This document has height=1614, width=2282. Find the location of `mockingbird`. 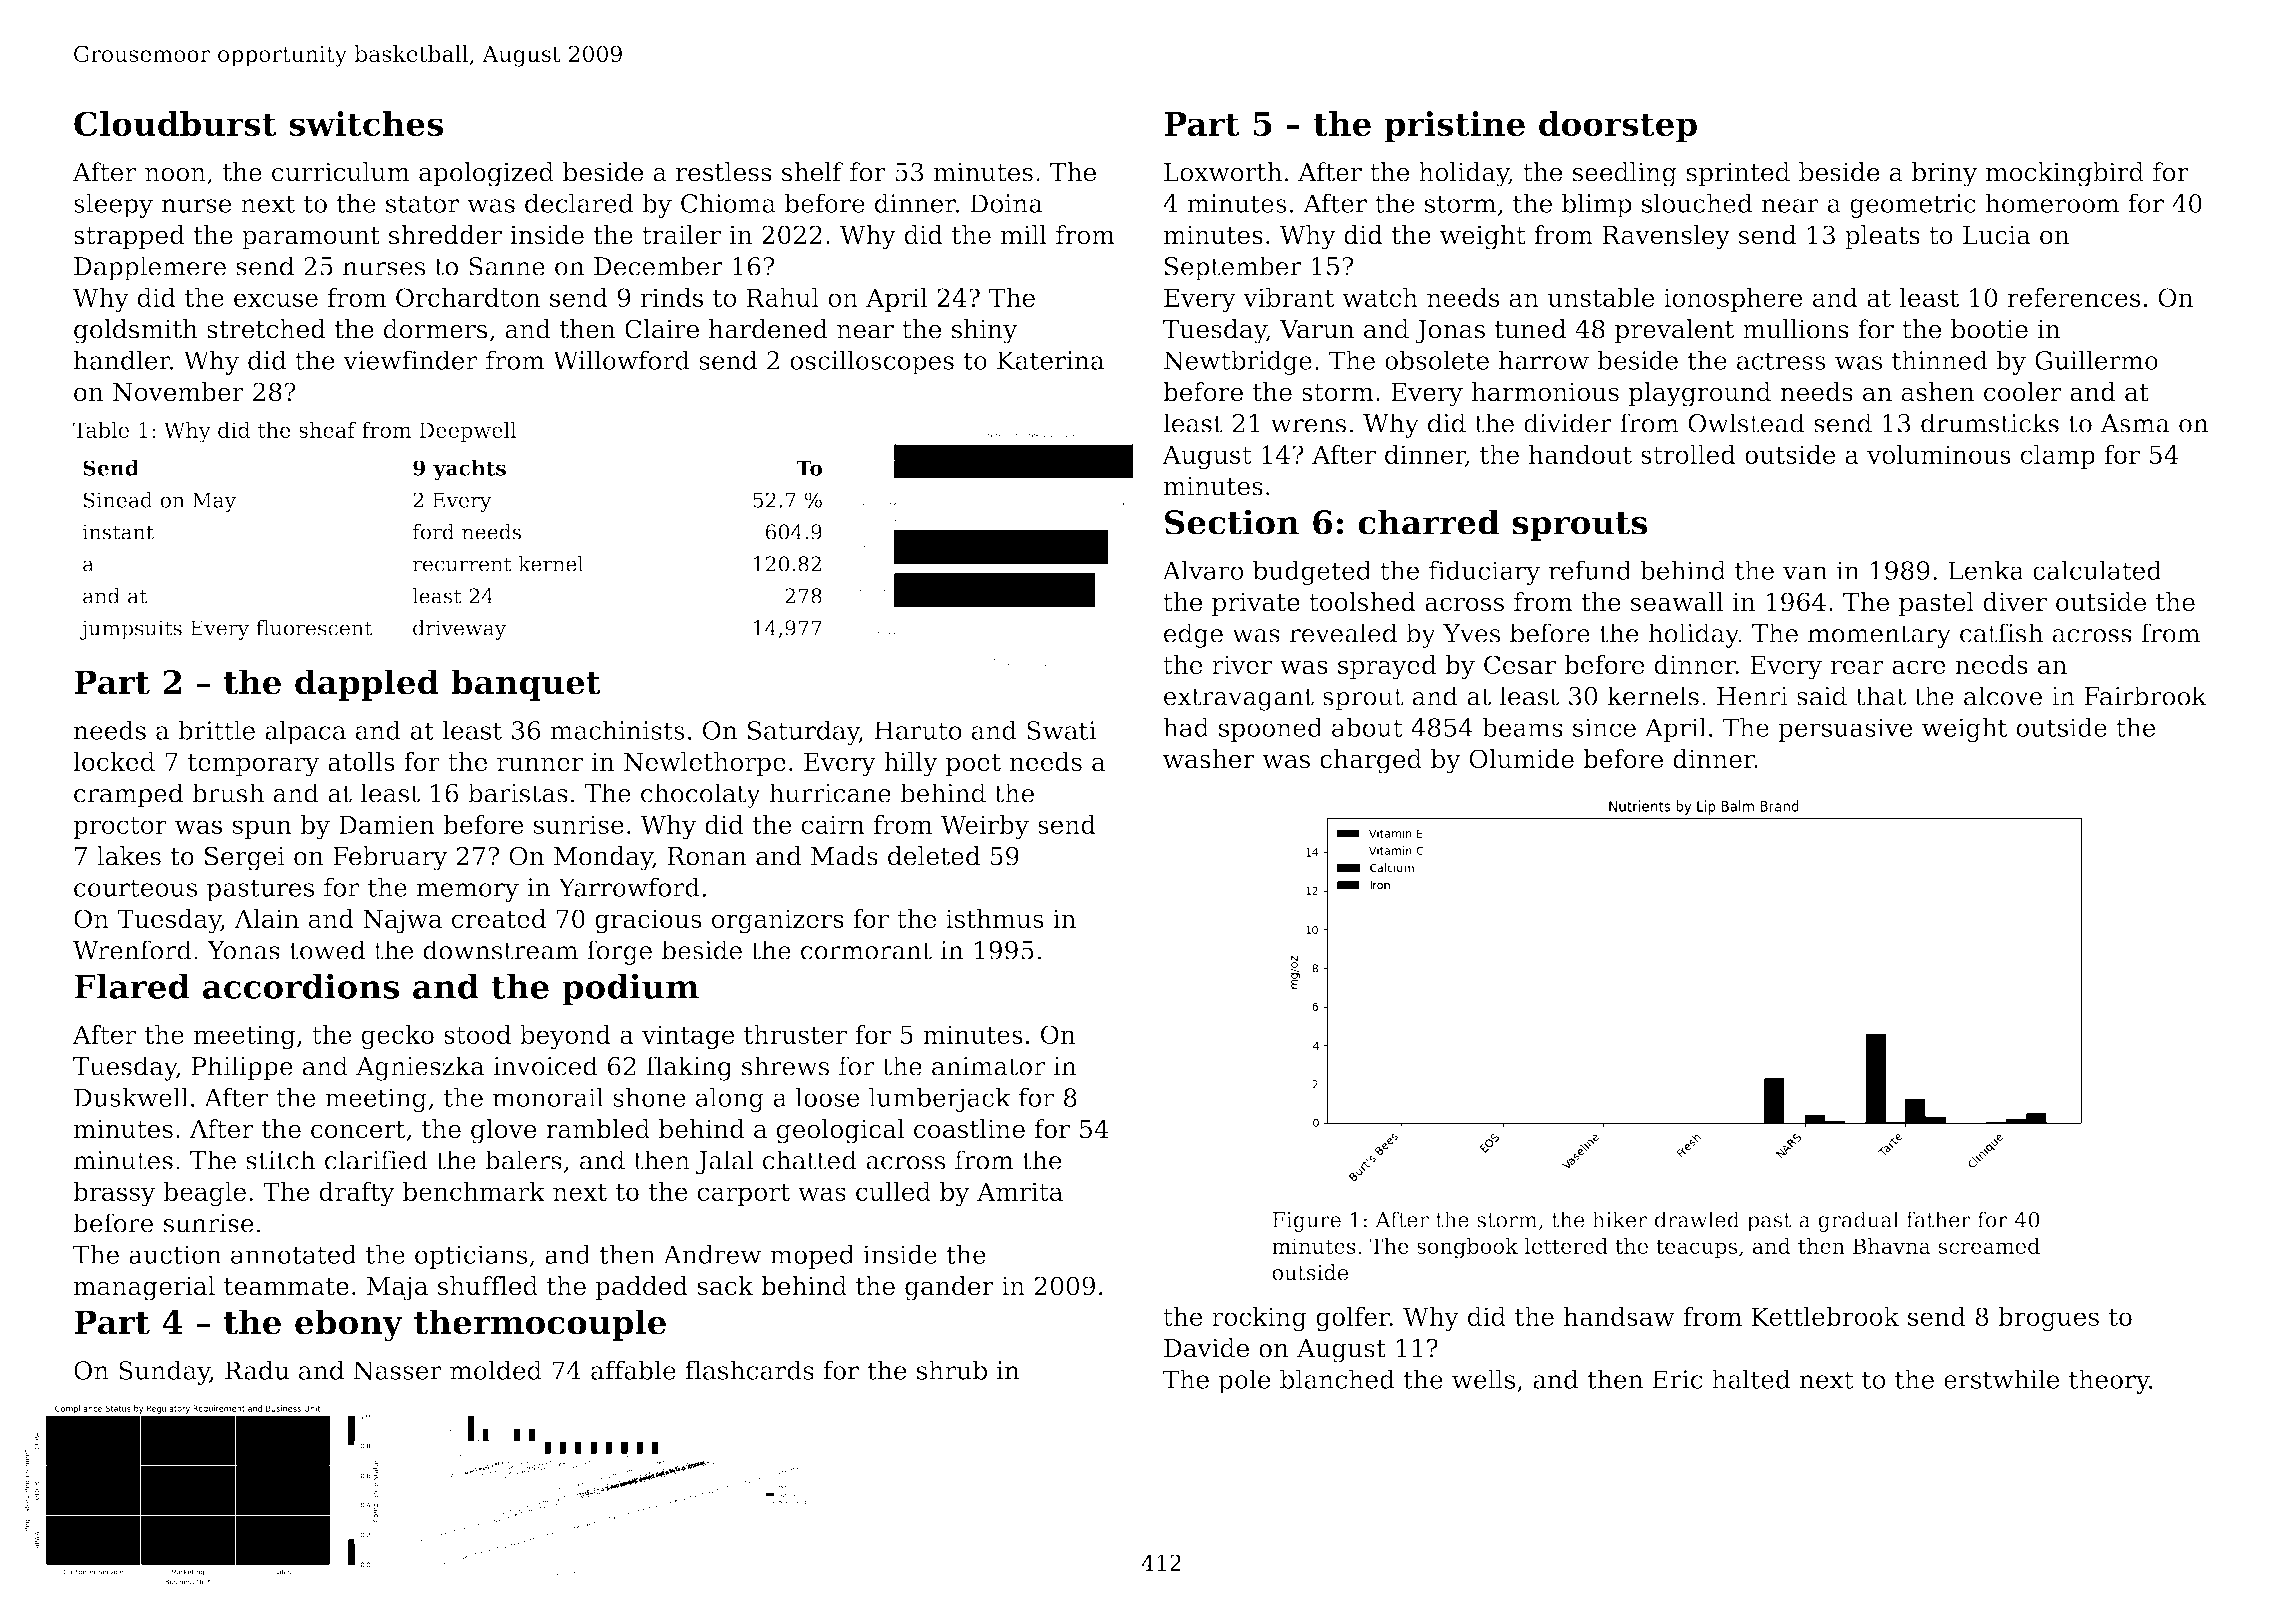

mockingbird is located at coordinates (2065, 174).
